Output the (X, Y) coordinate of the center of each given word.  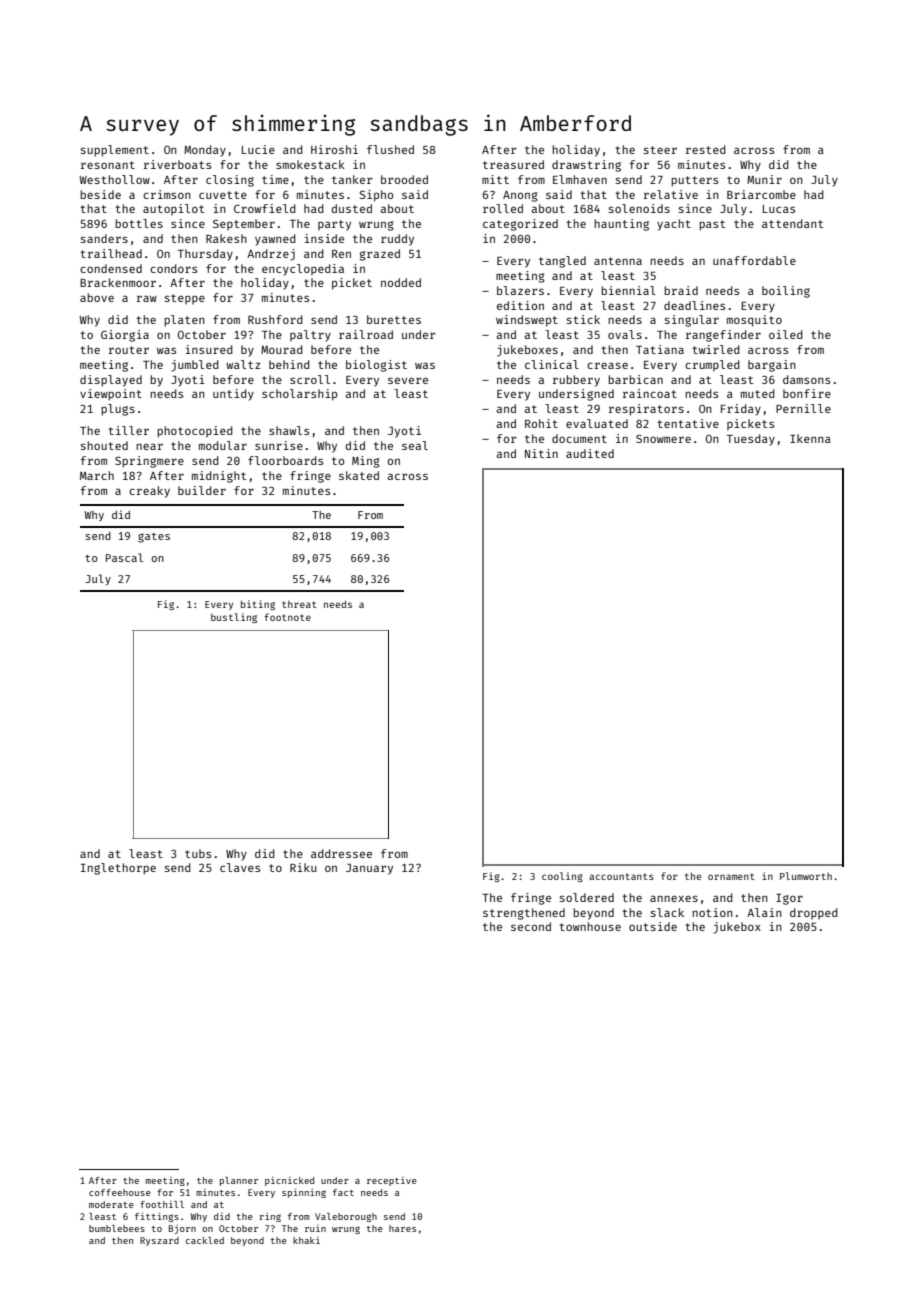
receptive (392, 1181)
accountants (621, 876)
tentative (688, 423)
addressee (341, 853)
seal (415, 445)
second (531, 926)
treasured (513, 164)
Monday (205, 151)
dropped (814, 913)
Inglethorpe (118, 869)
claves (240, 867)
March (97, 475)
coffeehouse (120, 1192)
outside (653, 926)
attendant (792, 223)
